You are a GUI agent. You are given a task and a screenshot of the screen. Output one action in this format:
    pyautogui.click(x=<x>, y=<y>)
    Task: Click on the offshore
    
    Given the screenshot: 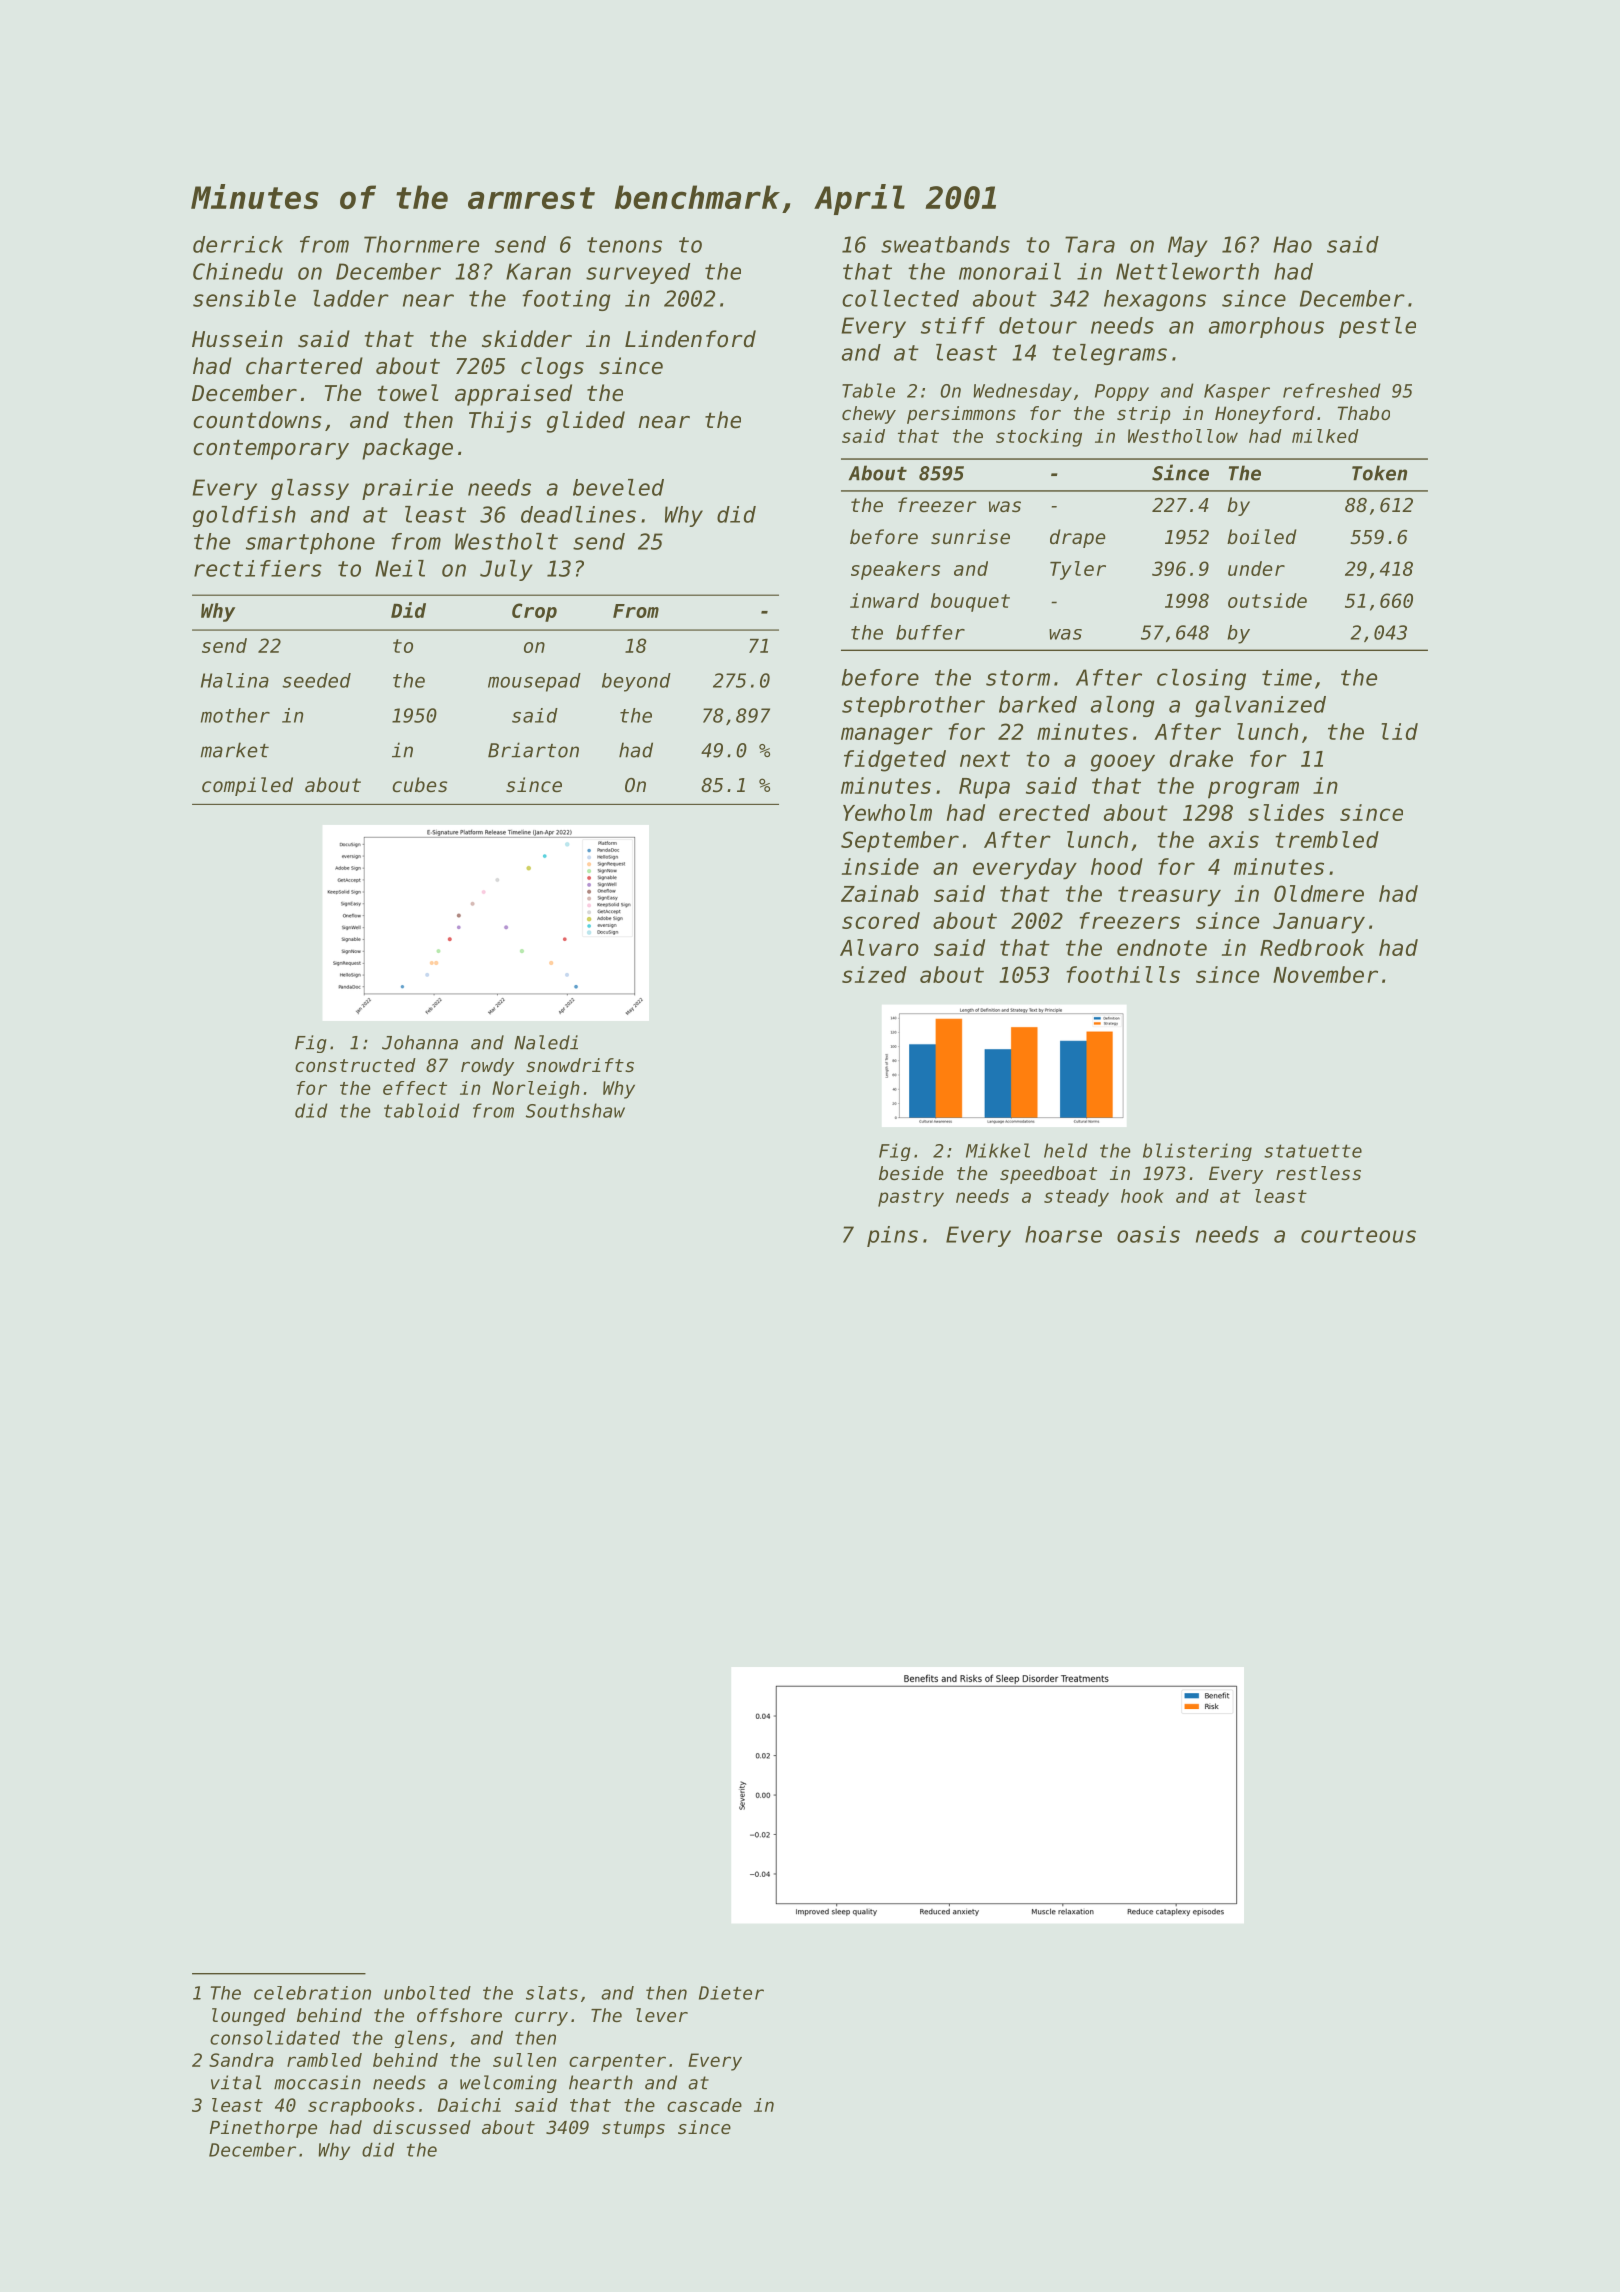 What is the action you would take?
    pyautogui.click(x=459, y=2015)
